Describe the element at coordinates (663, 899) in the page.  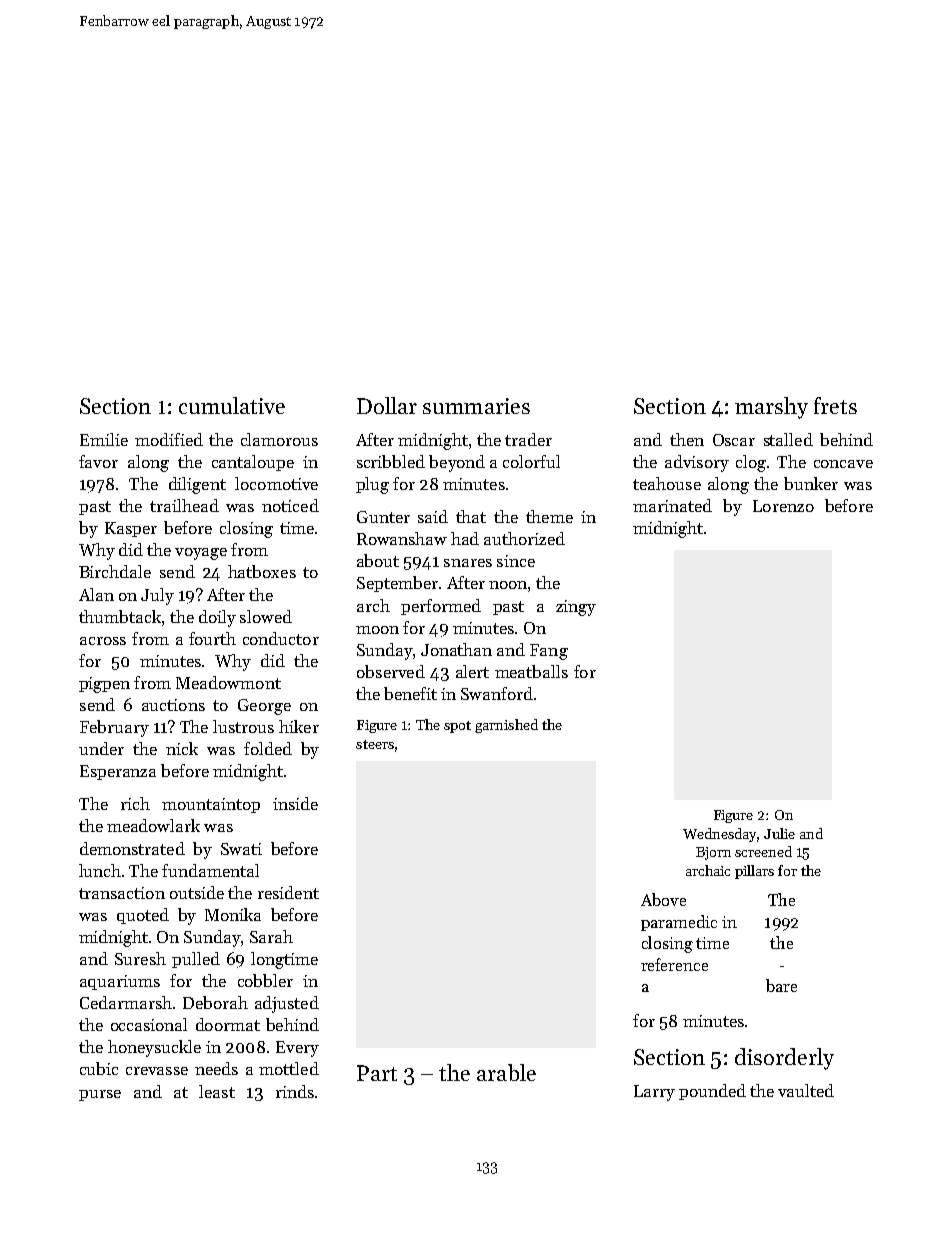
I see `Above` at that location.
